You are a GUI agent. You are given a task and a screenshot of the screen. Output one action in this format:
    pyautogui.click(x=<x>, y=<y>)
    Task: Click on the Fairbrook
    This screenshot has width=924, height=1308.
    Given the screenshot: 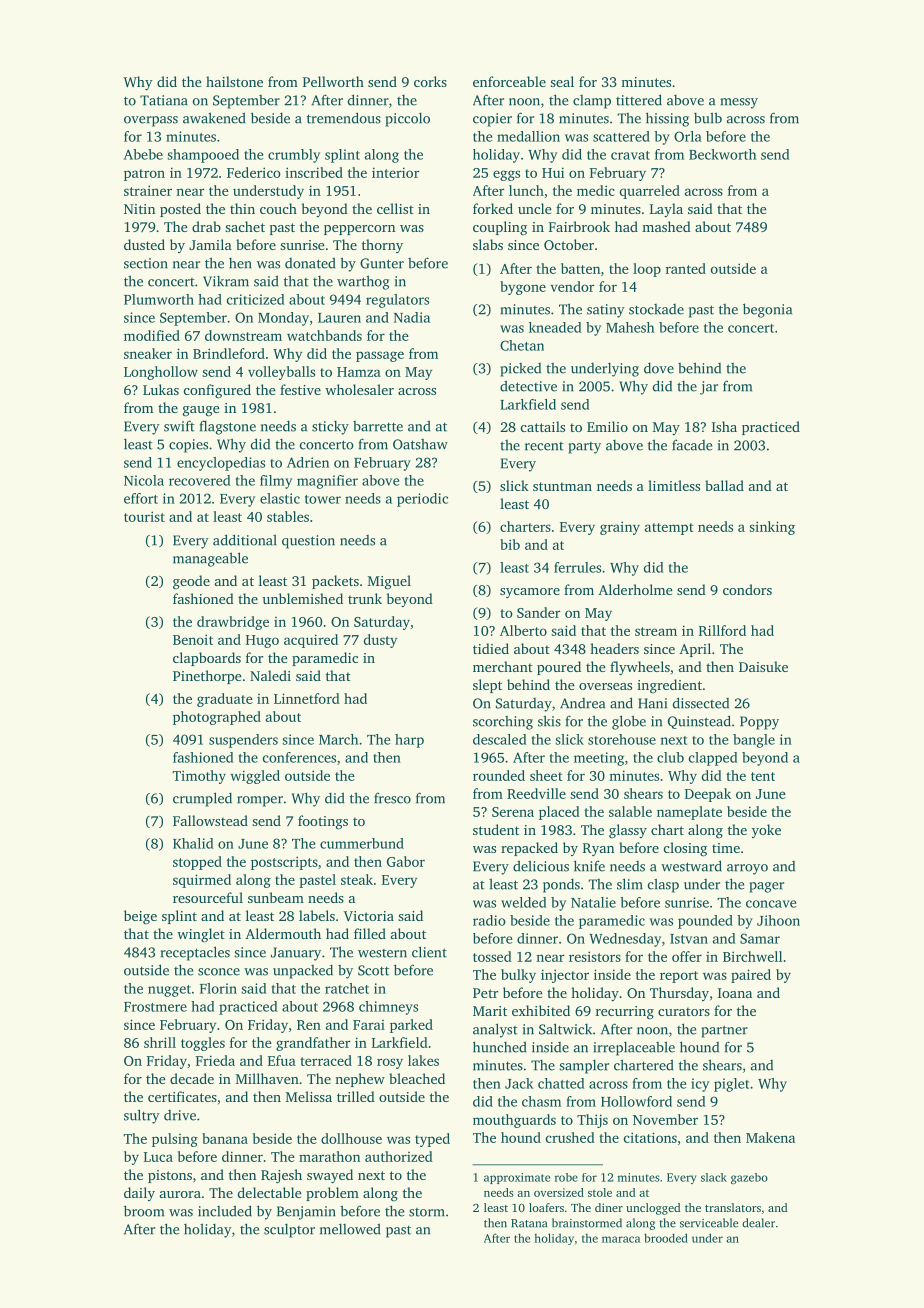 What is the action you would take?
    pyautogui.click(x=579, y=226)
